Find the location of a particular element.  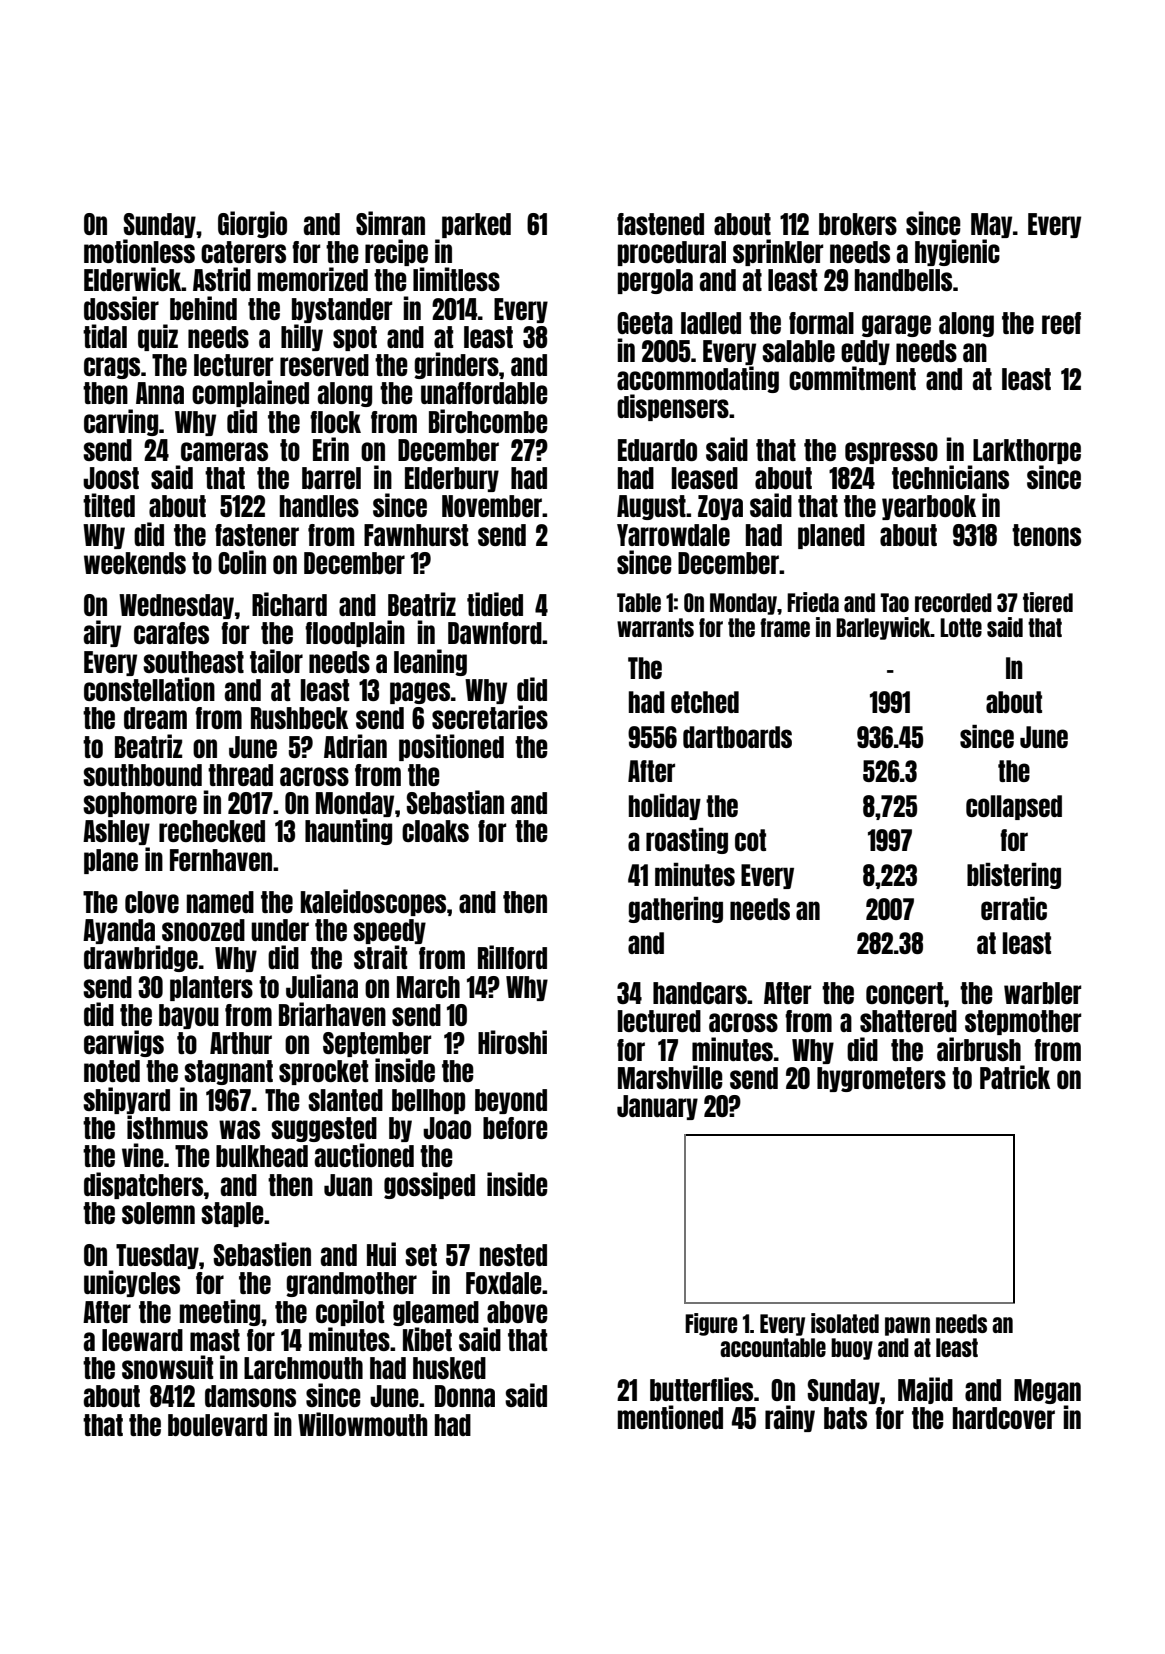

cloaks is located at coordinates (435, 831).
